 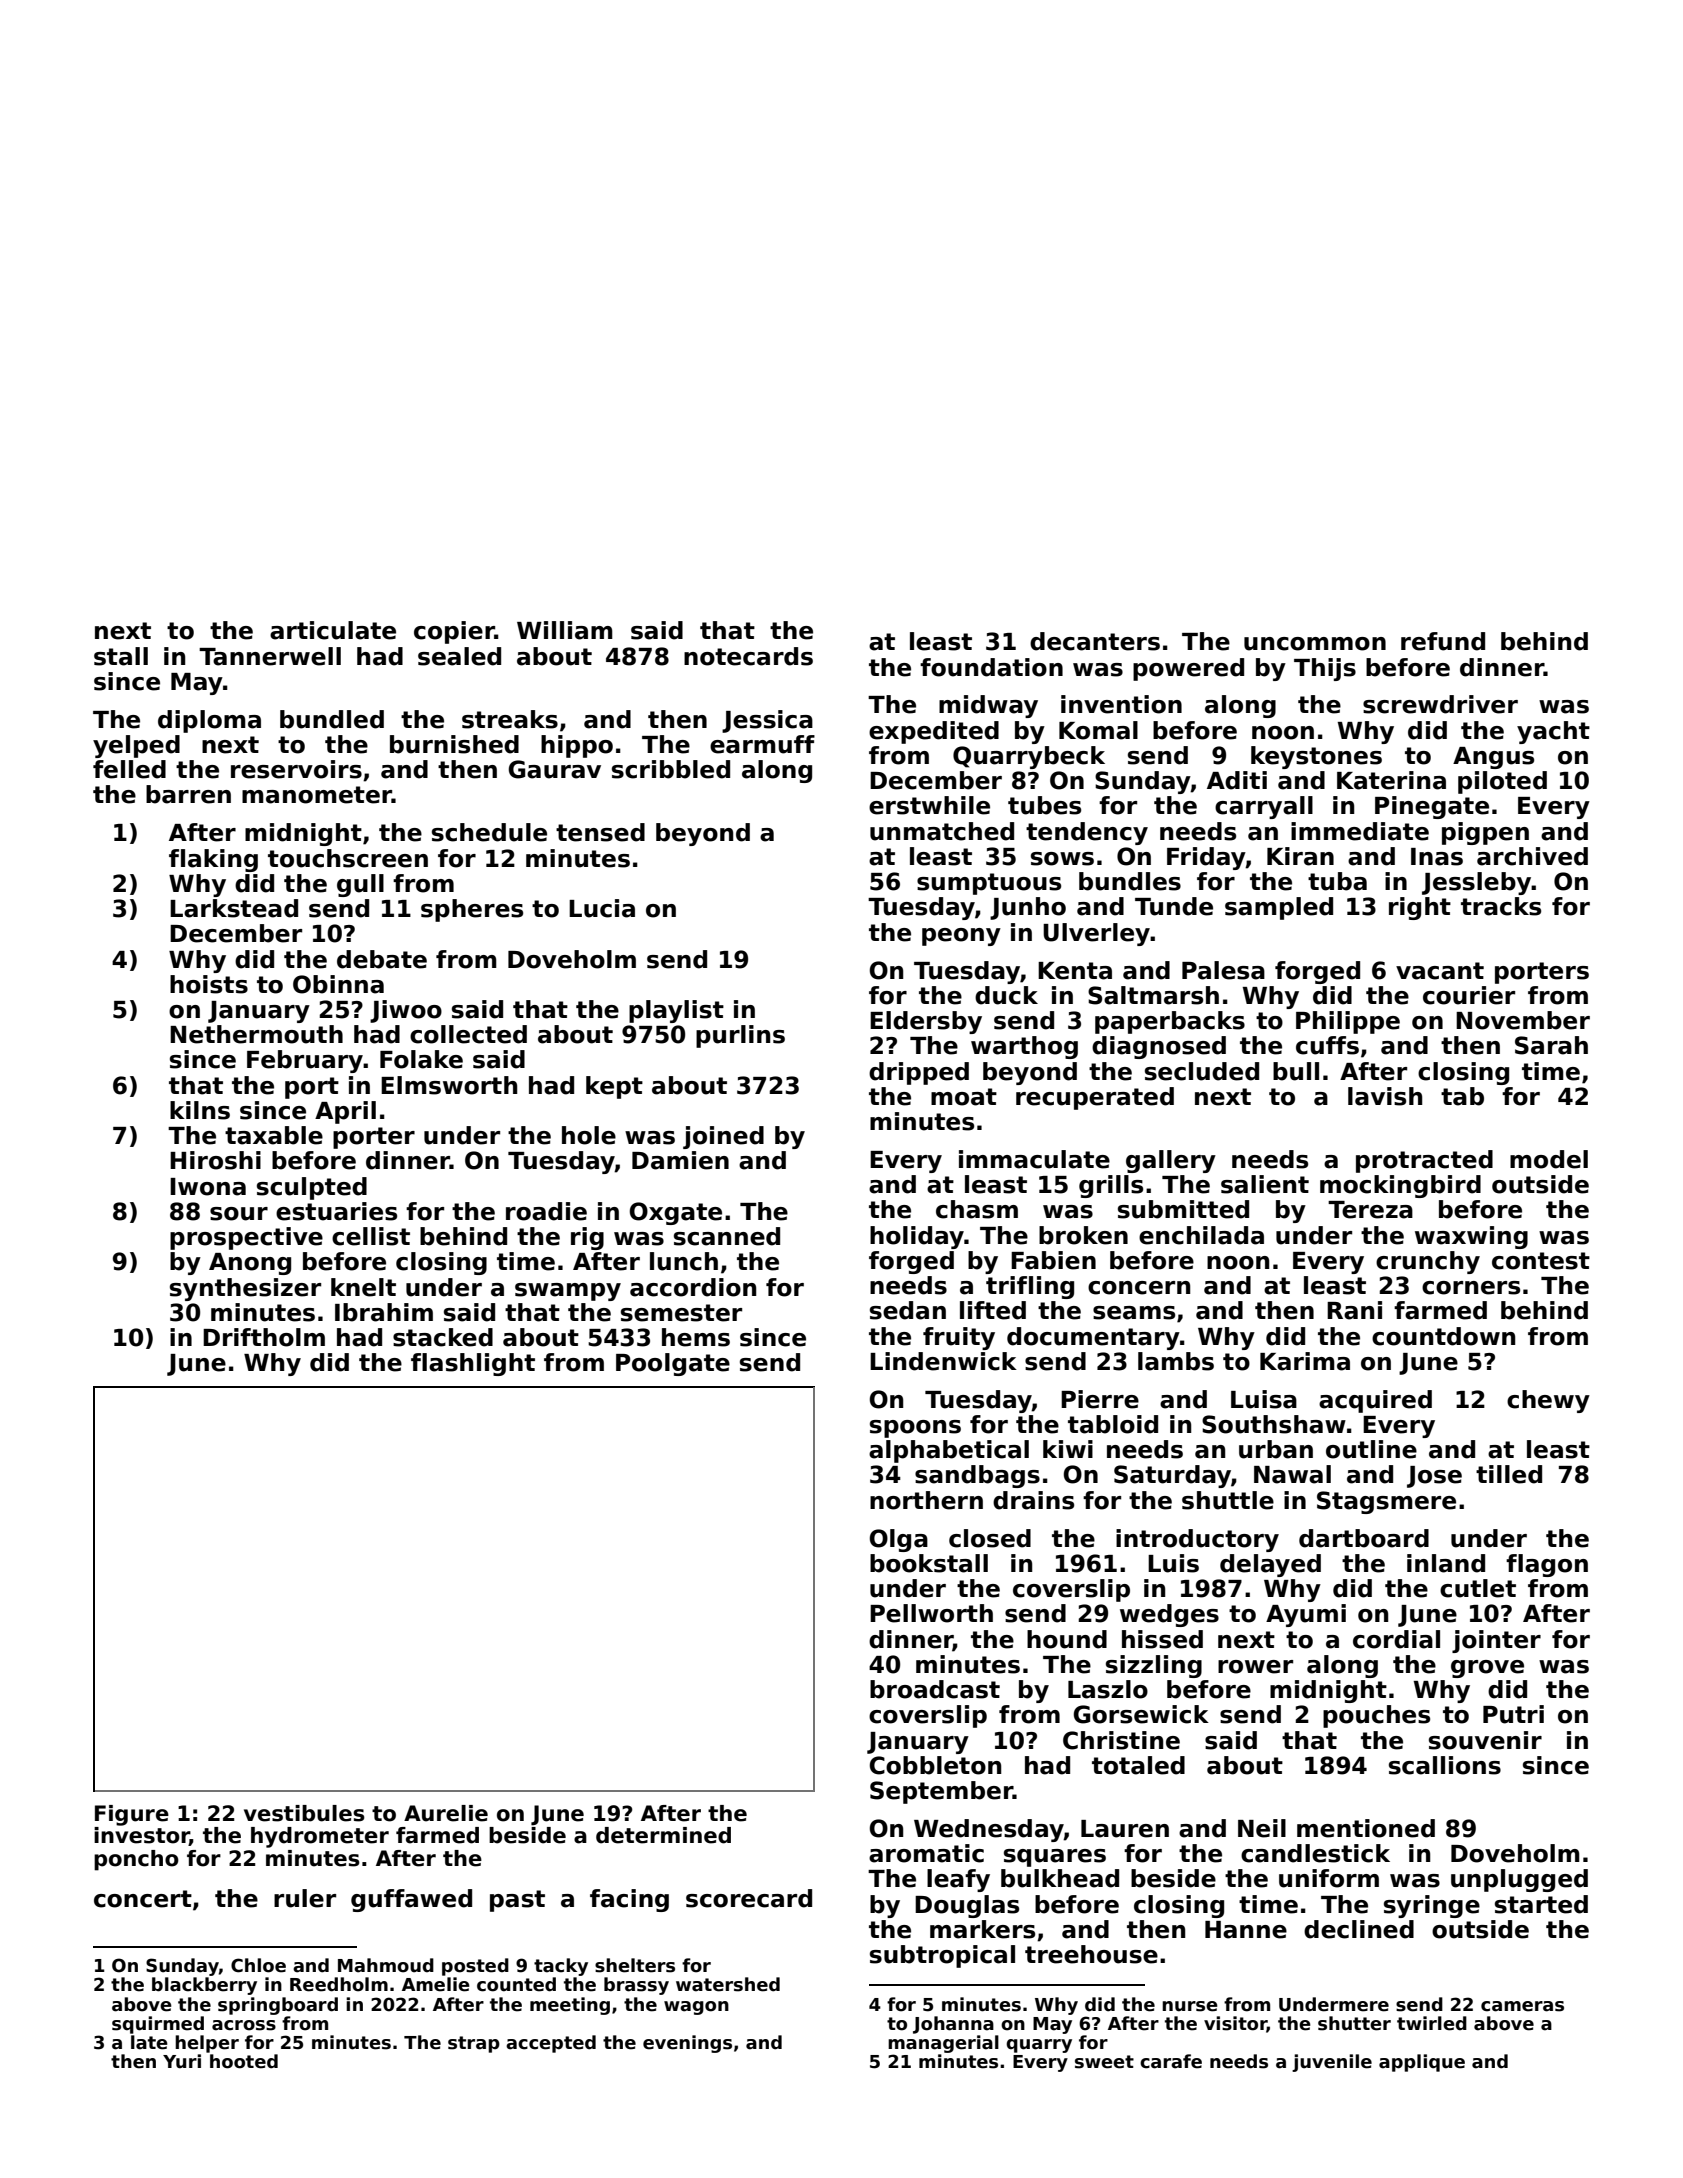 I want to click on Lucia, so click(x=602, y=908).
